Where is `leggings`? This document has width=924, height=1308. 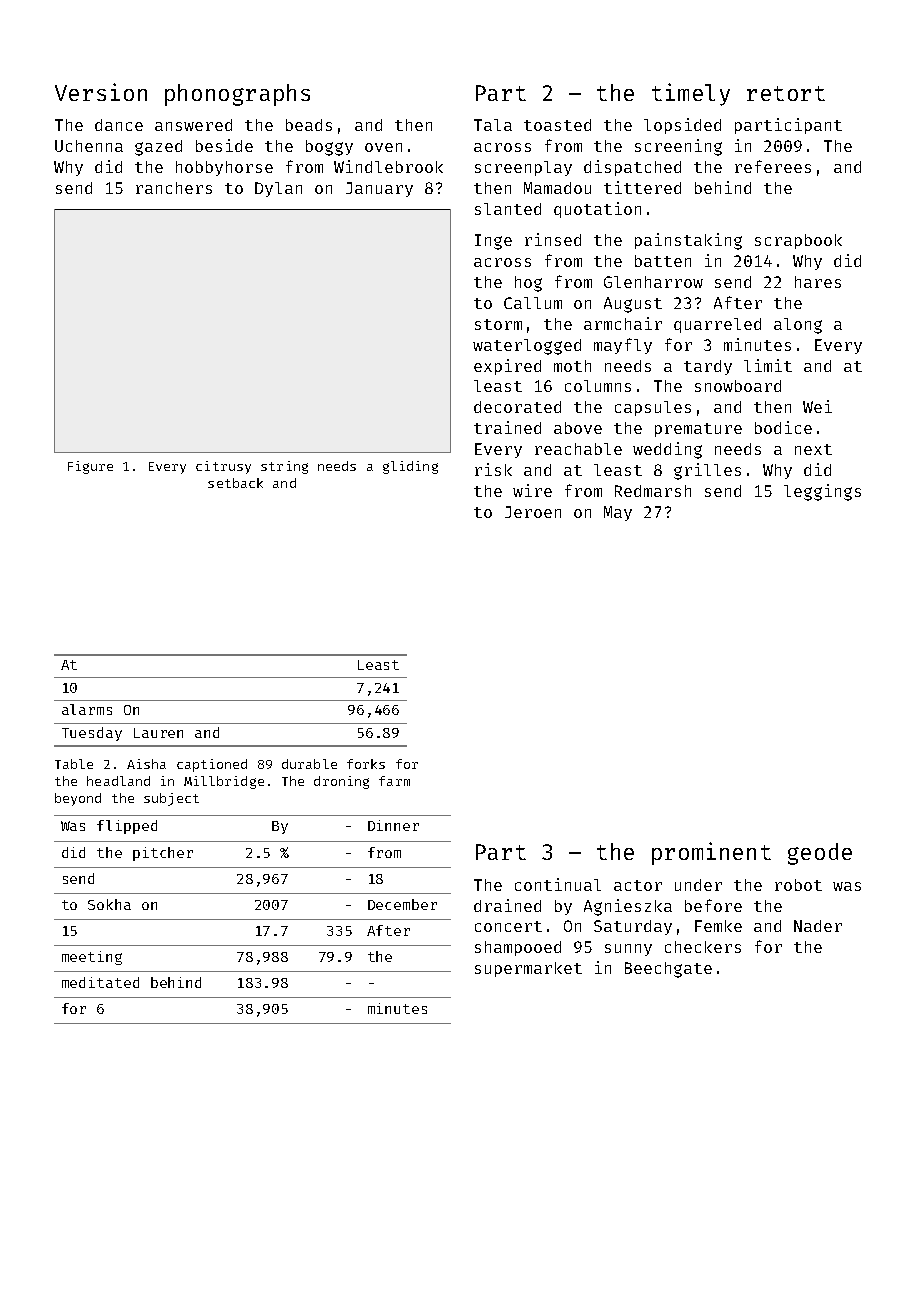
leggings is located at coordinates (822, 492).
